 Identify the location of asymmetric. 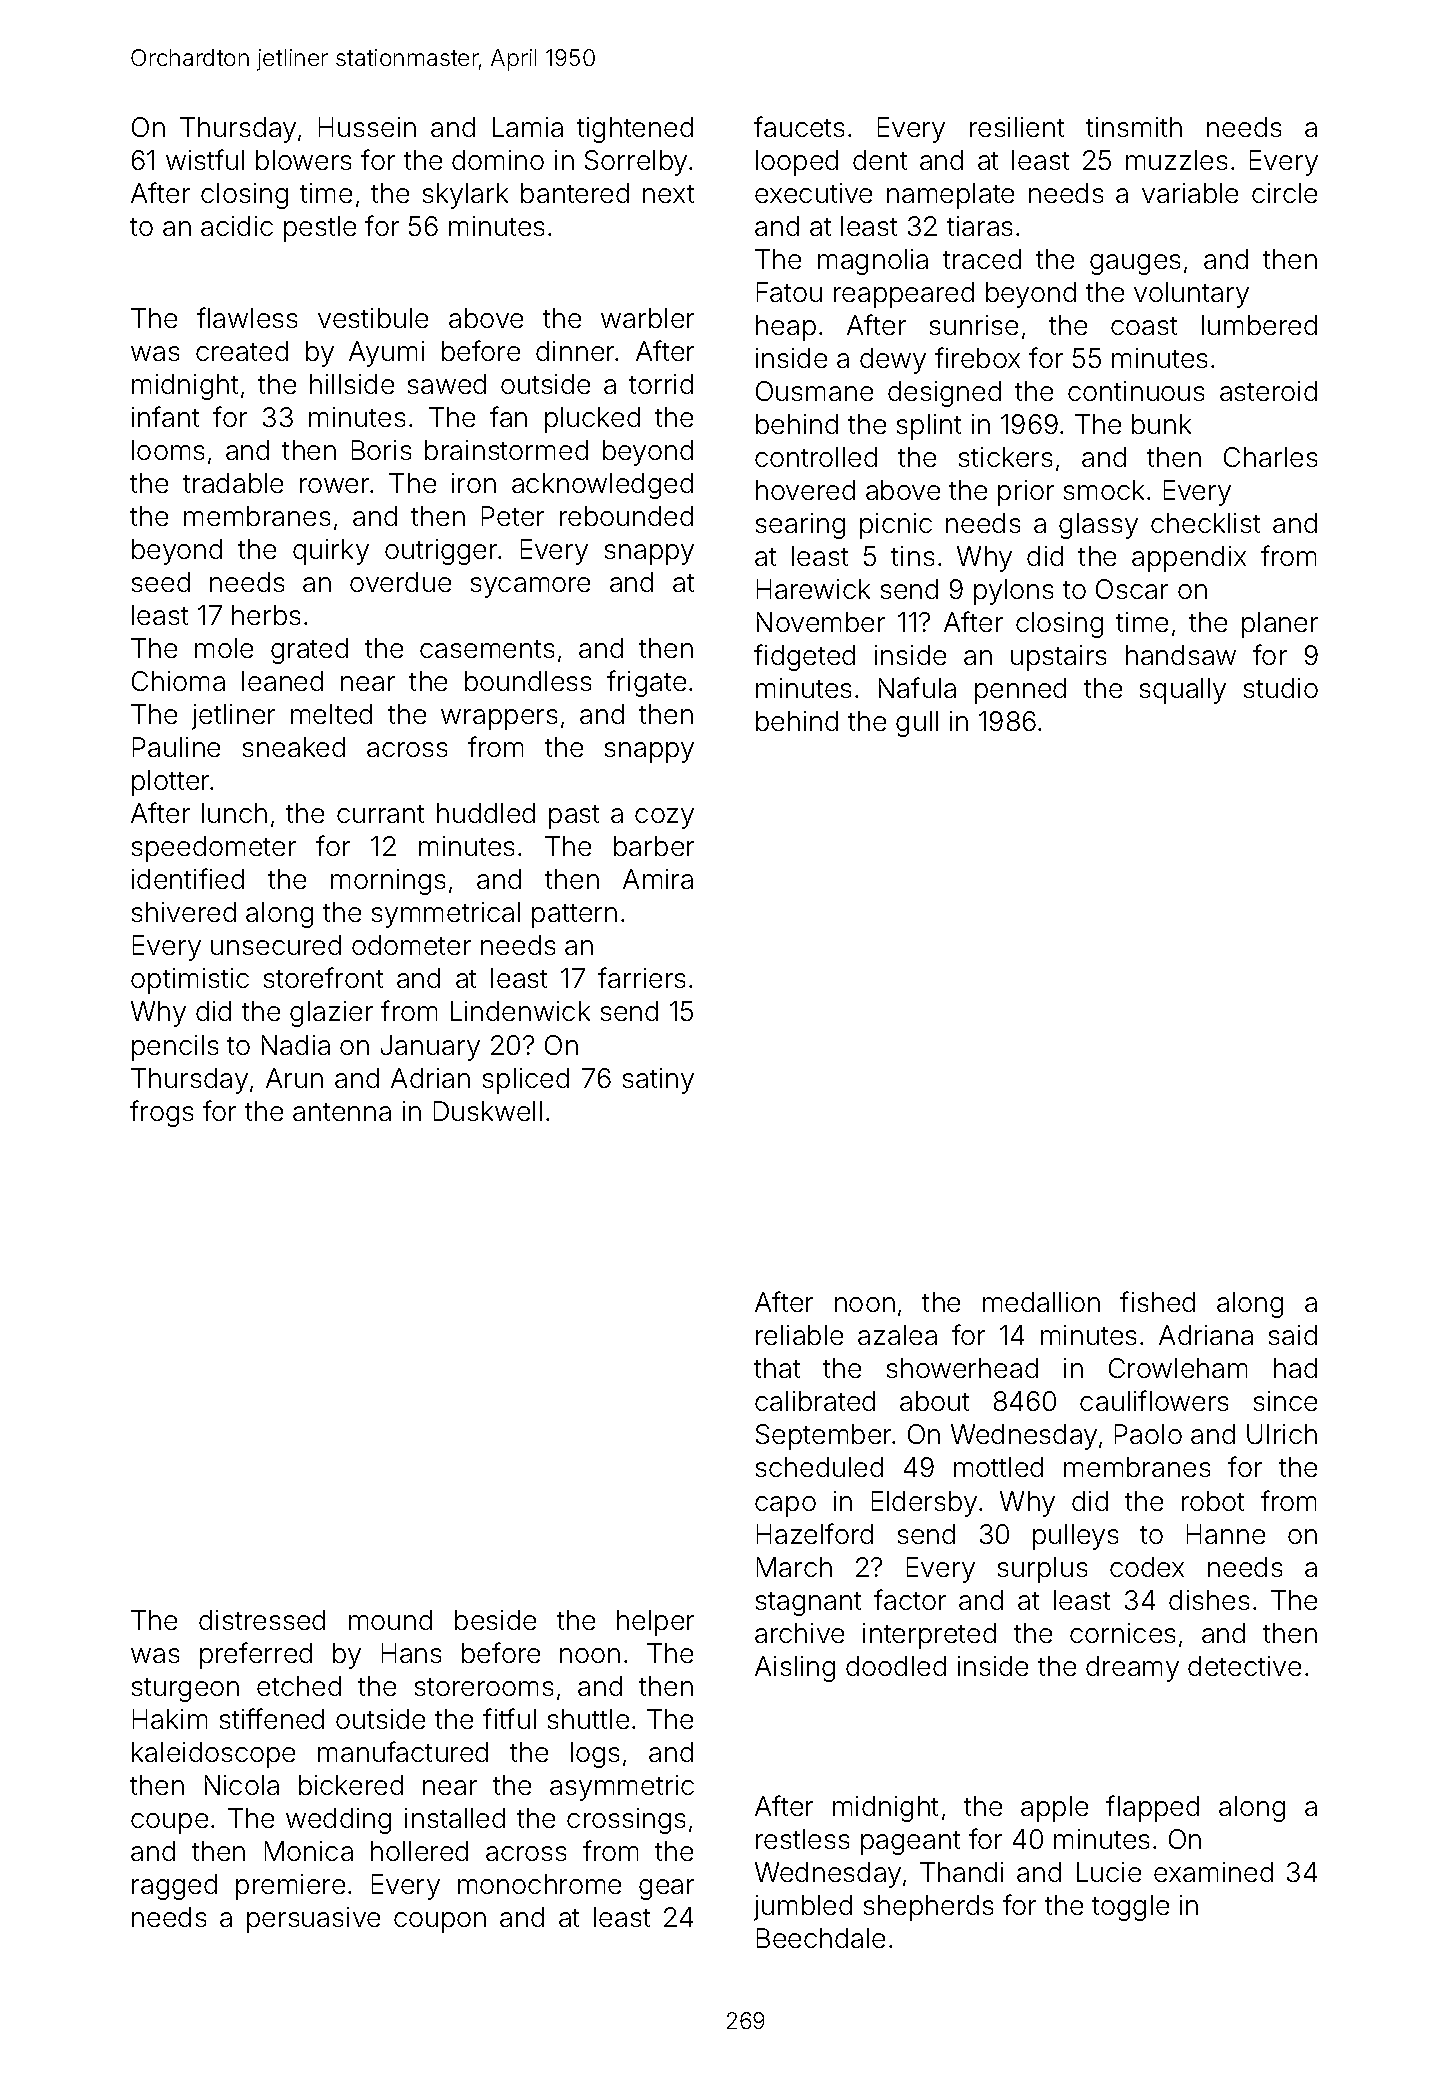
(622, 1788).
